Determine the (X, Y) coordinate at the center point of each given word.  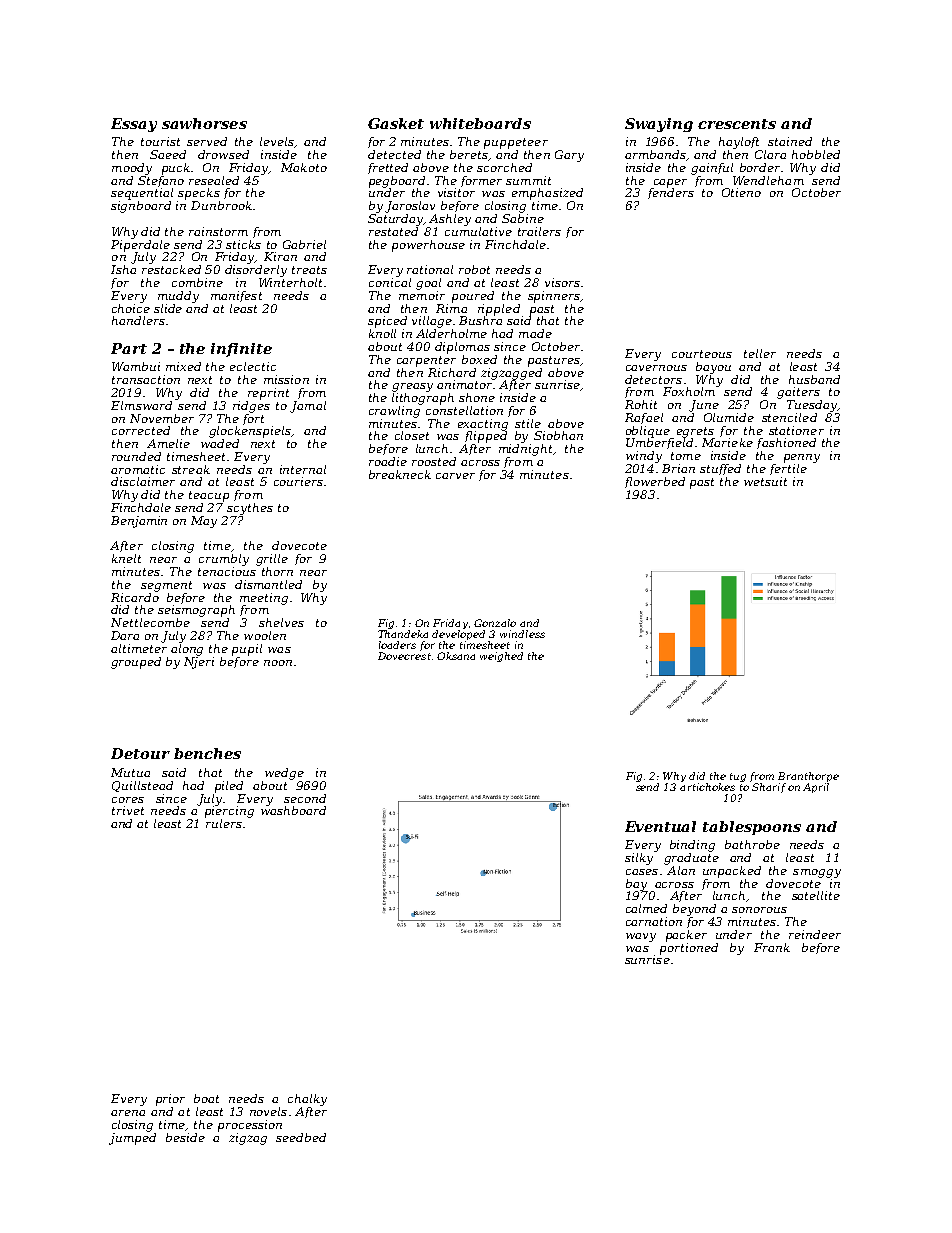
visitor (456, 192)
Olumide (729, 417)
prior (170, 1100)
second (305, 798)
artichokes (707, 787)
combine (197, 282)
